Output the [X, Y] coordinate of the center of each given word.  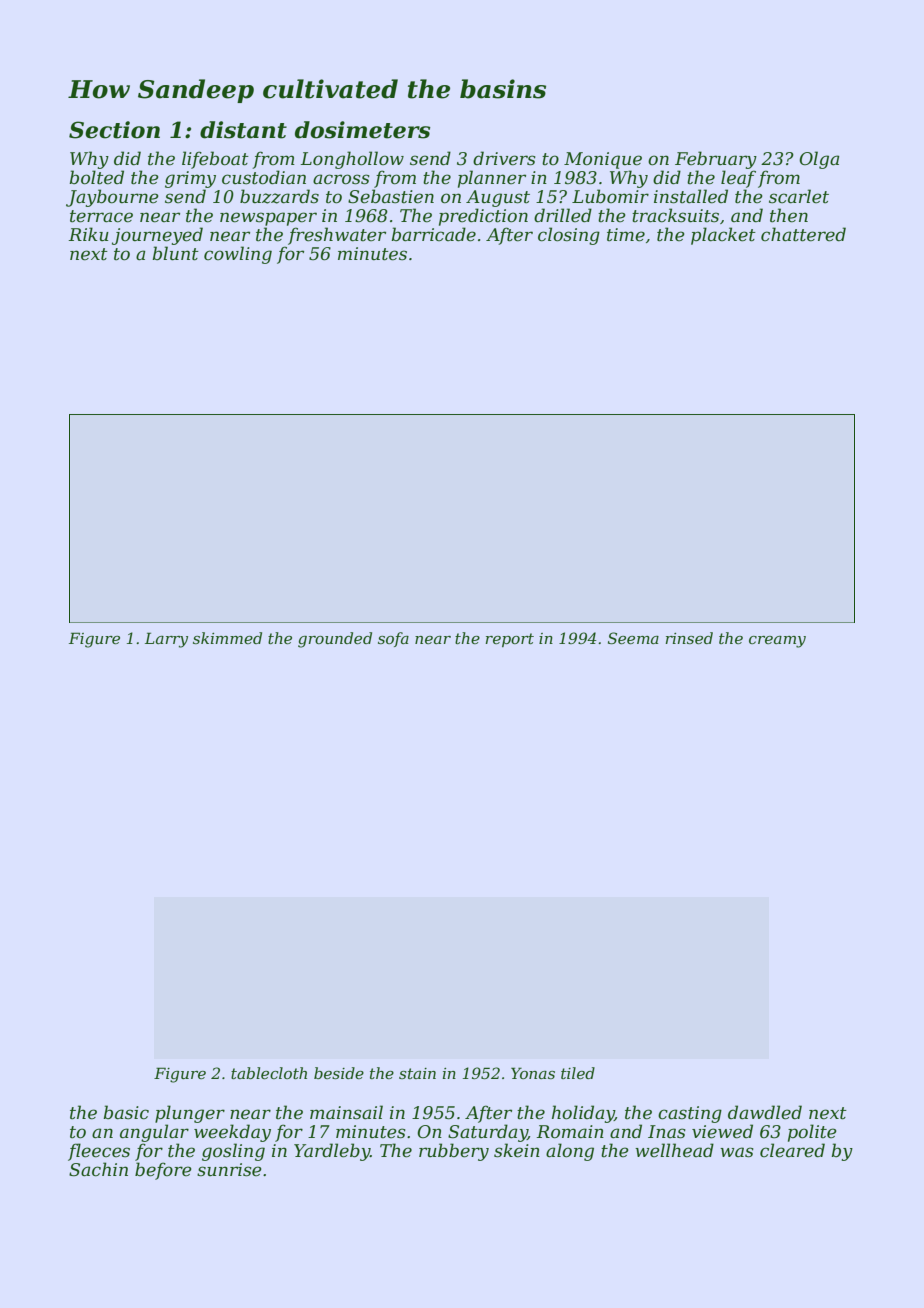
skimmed [227, 638]
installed [691, 196]
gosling [233, 1152]
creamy [777, 642]
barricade [433, 234]
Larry [166, 640]
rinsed [689, 638]
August [498, 198]
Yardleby [332, 1152]
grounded [335, 640]
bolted [96, 177]
